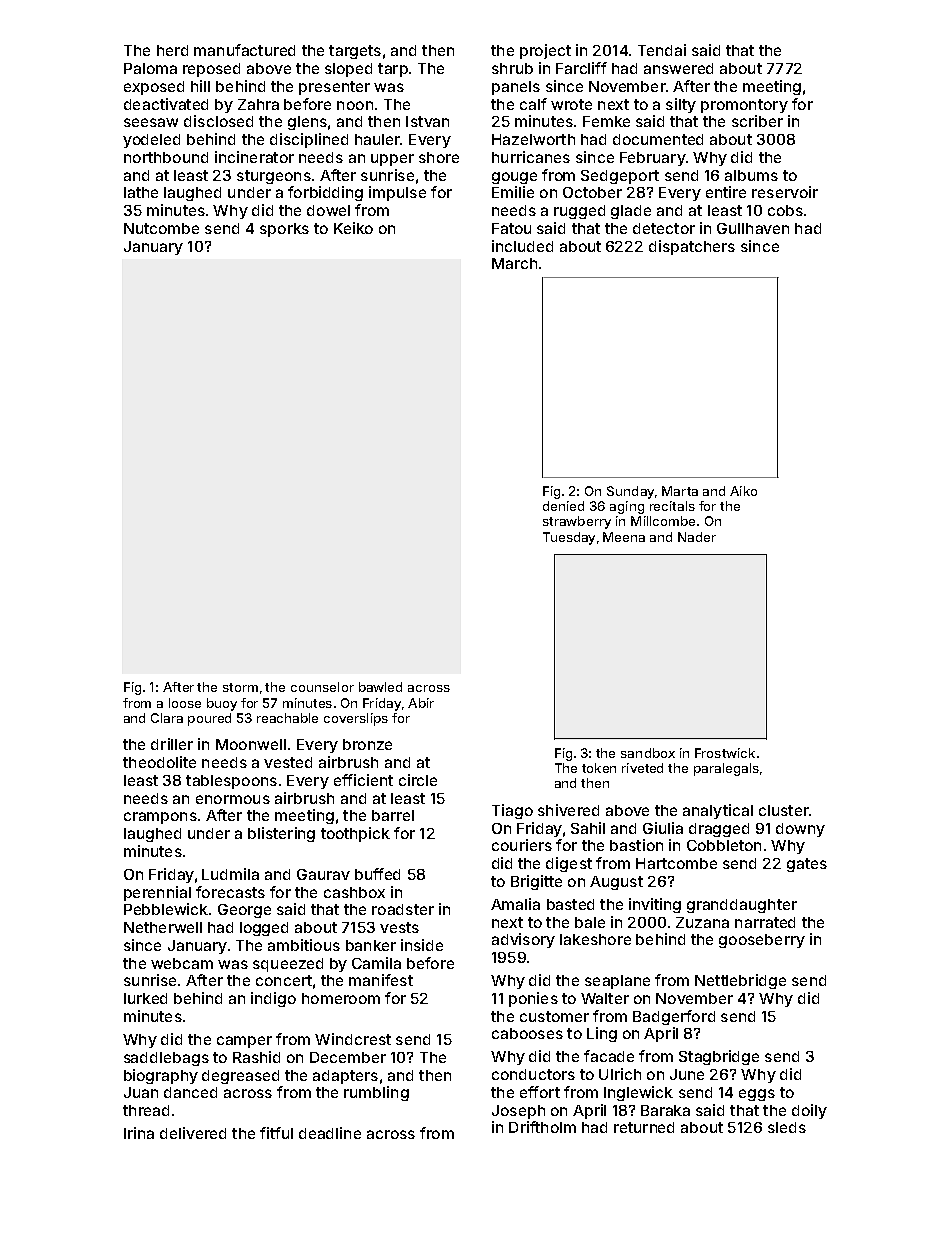 This screenshot has width=952, height=1233. Describe the element at coordinates (284, 230) in the screenshot. I see `sporks` at that location.
